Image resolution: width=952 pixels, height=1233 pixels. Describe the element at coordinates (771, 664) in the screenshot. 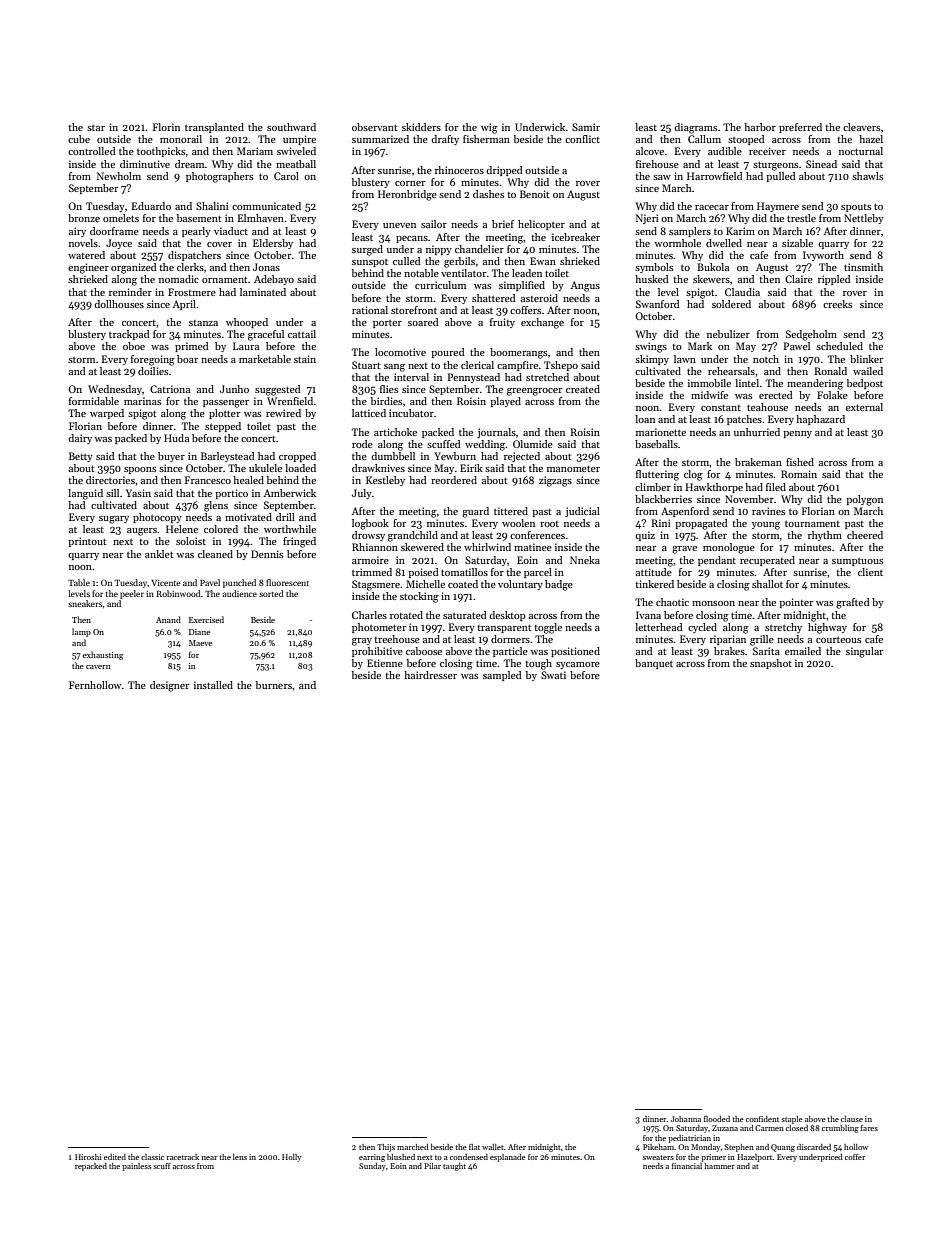

I see `snapshot` at that location.
